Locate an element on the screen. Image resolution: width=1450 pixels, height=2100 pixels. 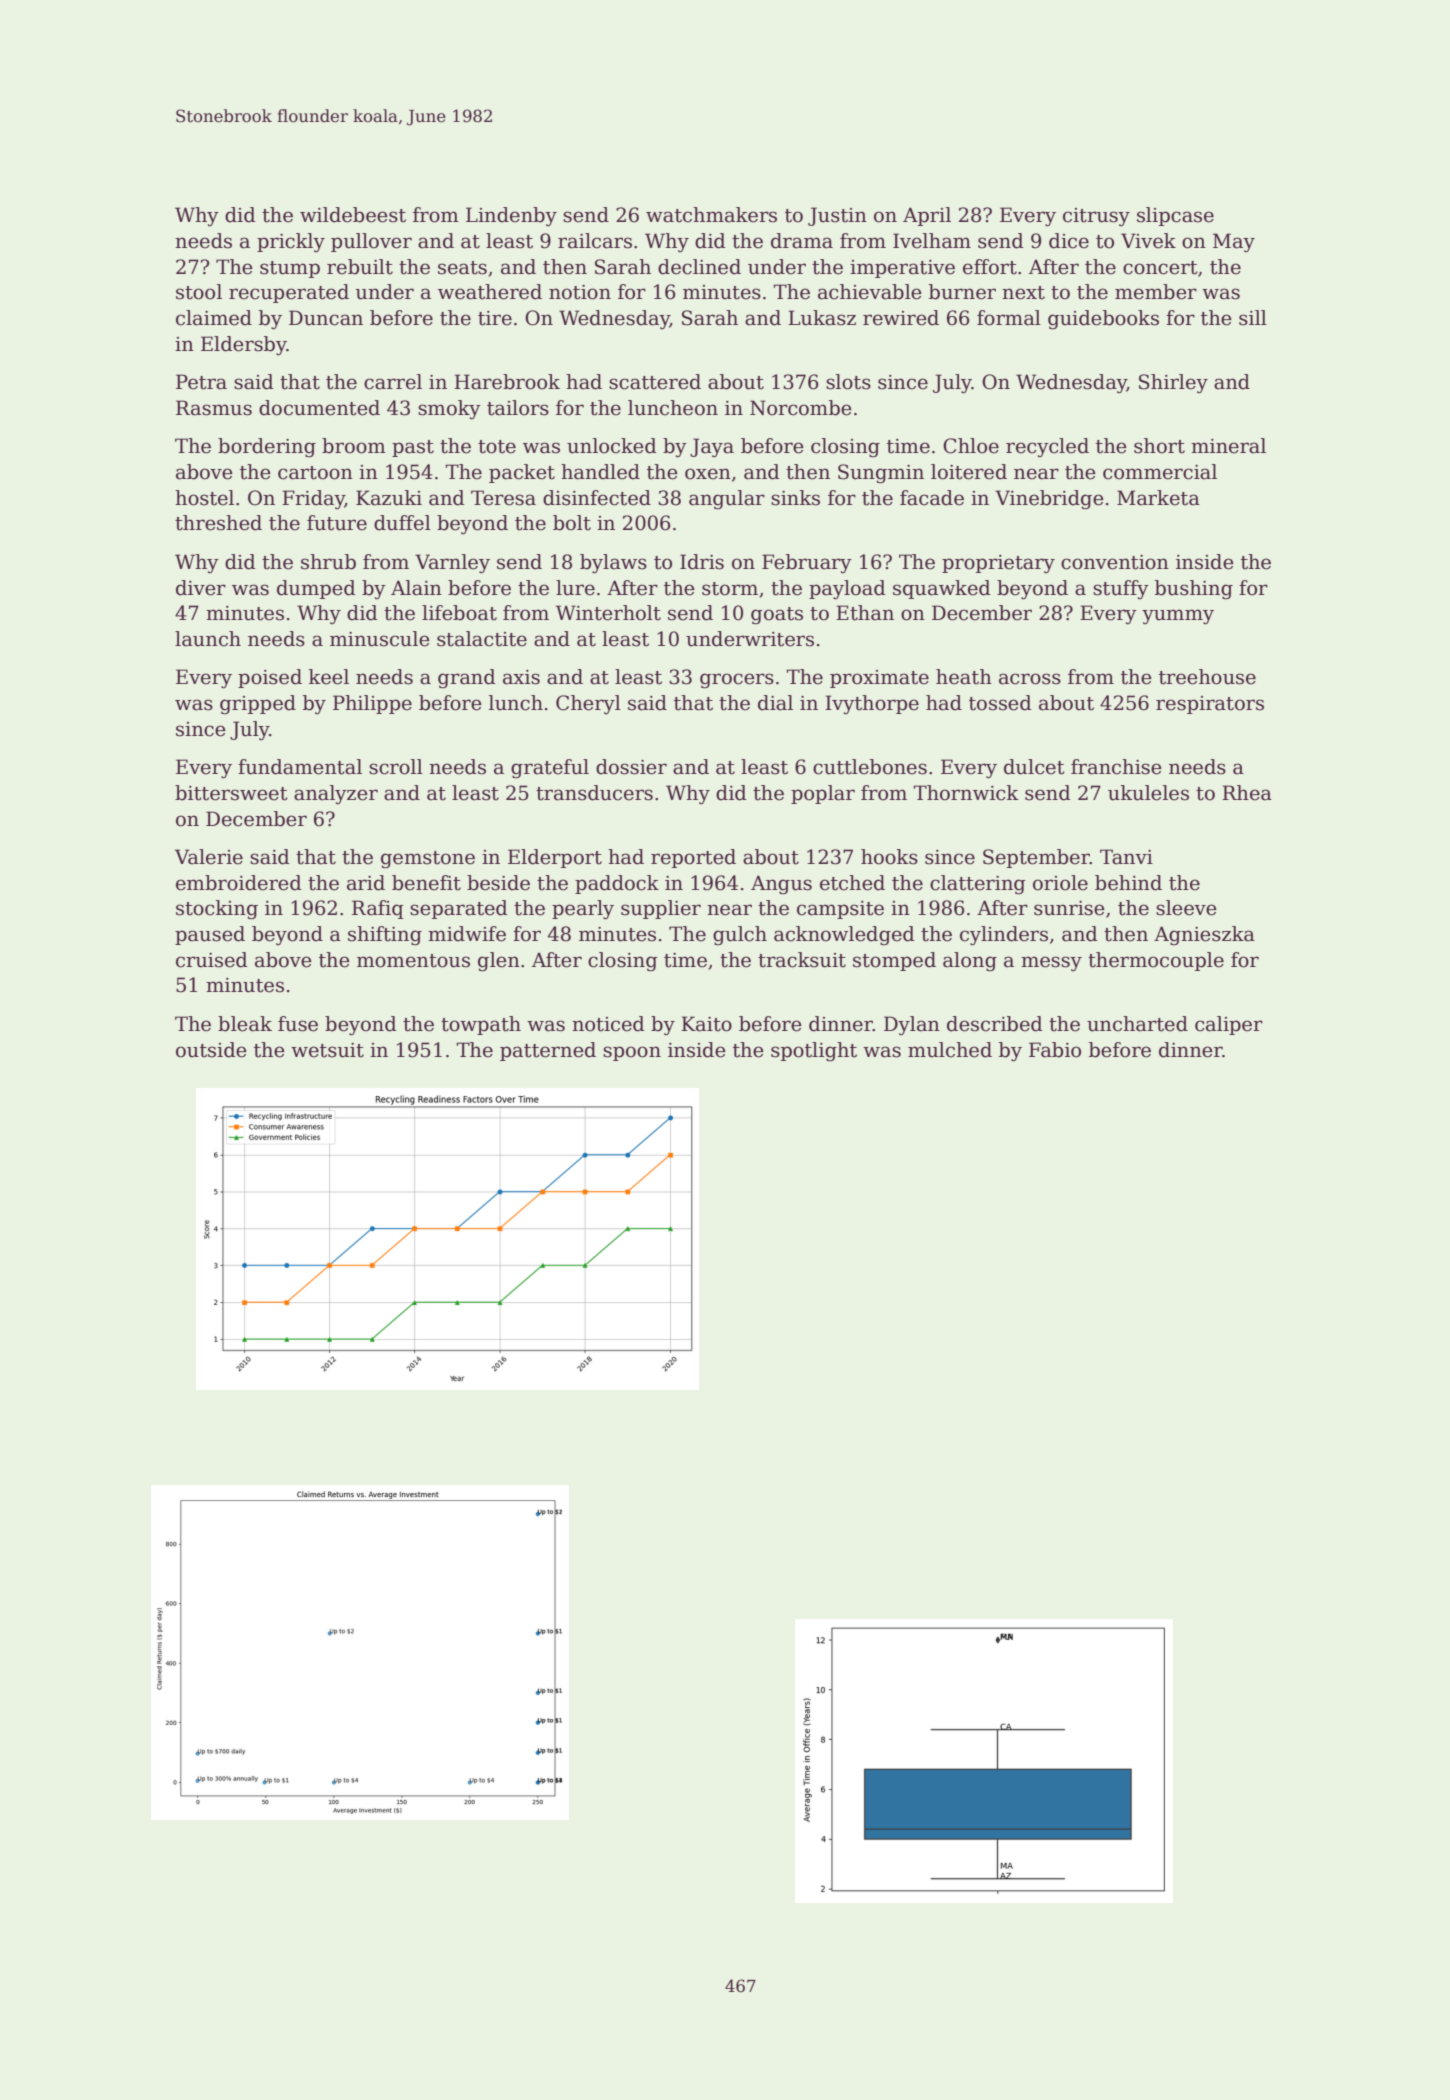
bushing is located at coordinates (1194, 590).
